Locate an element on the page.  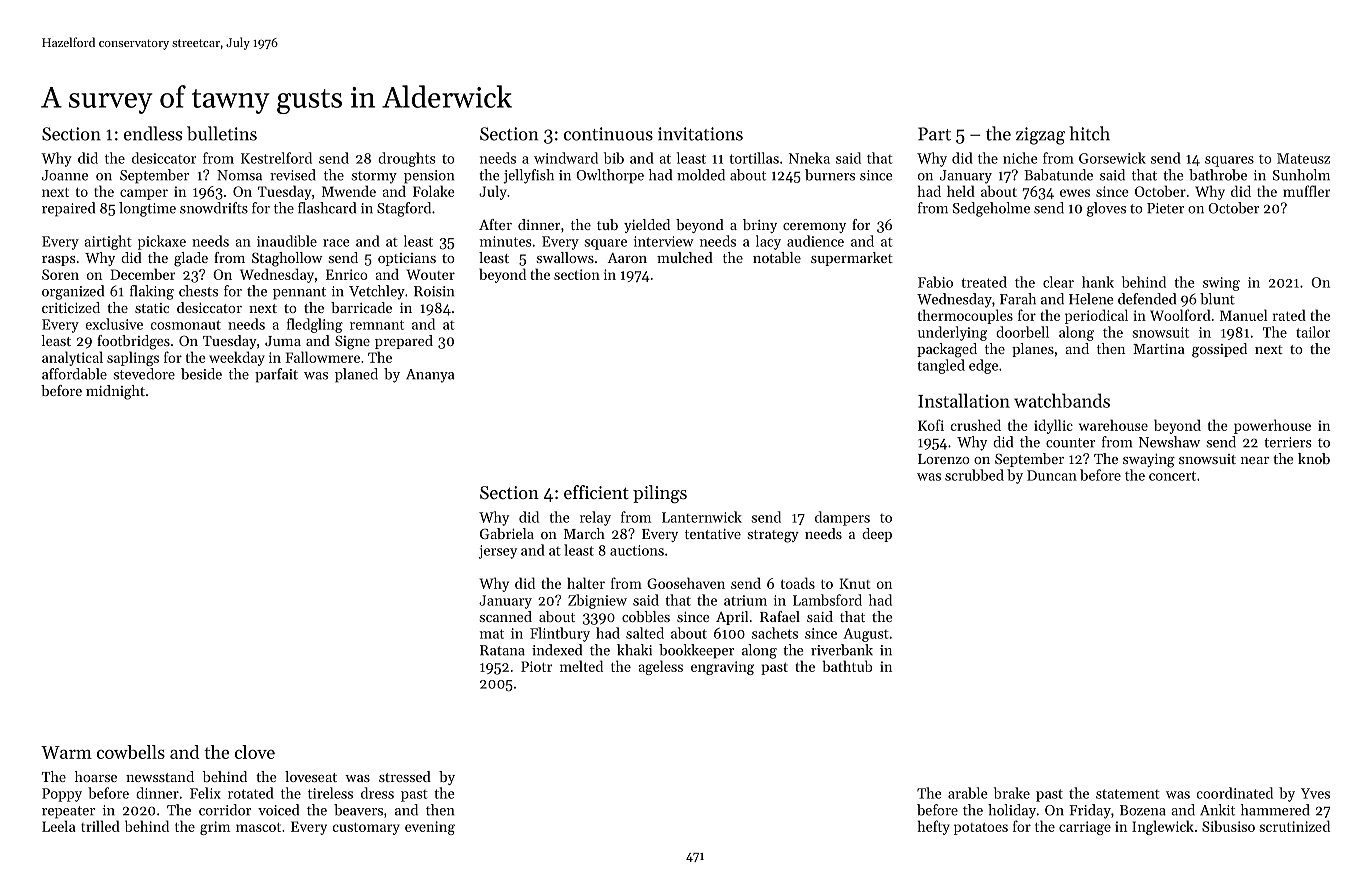
Mateusz is located at coordinates (1303, 158).
